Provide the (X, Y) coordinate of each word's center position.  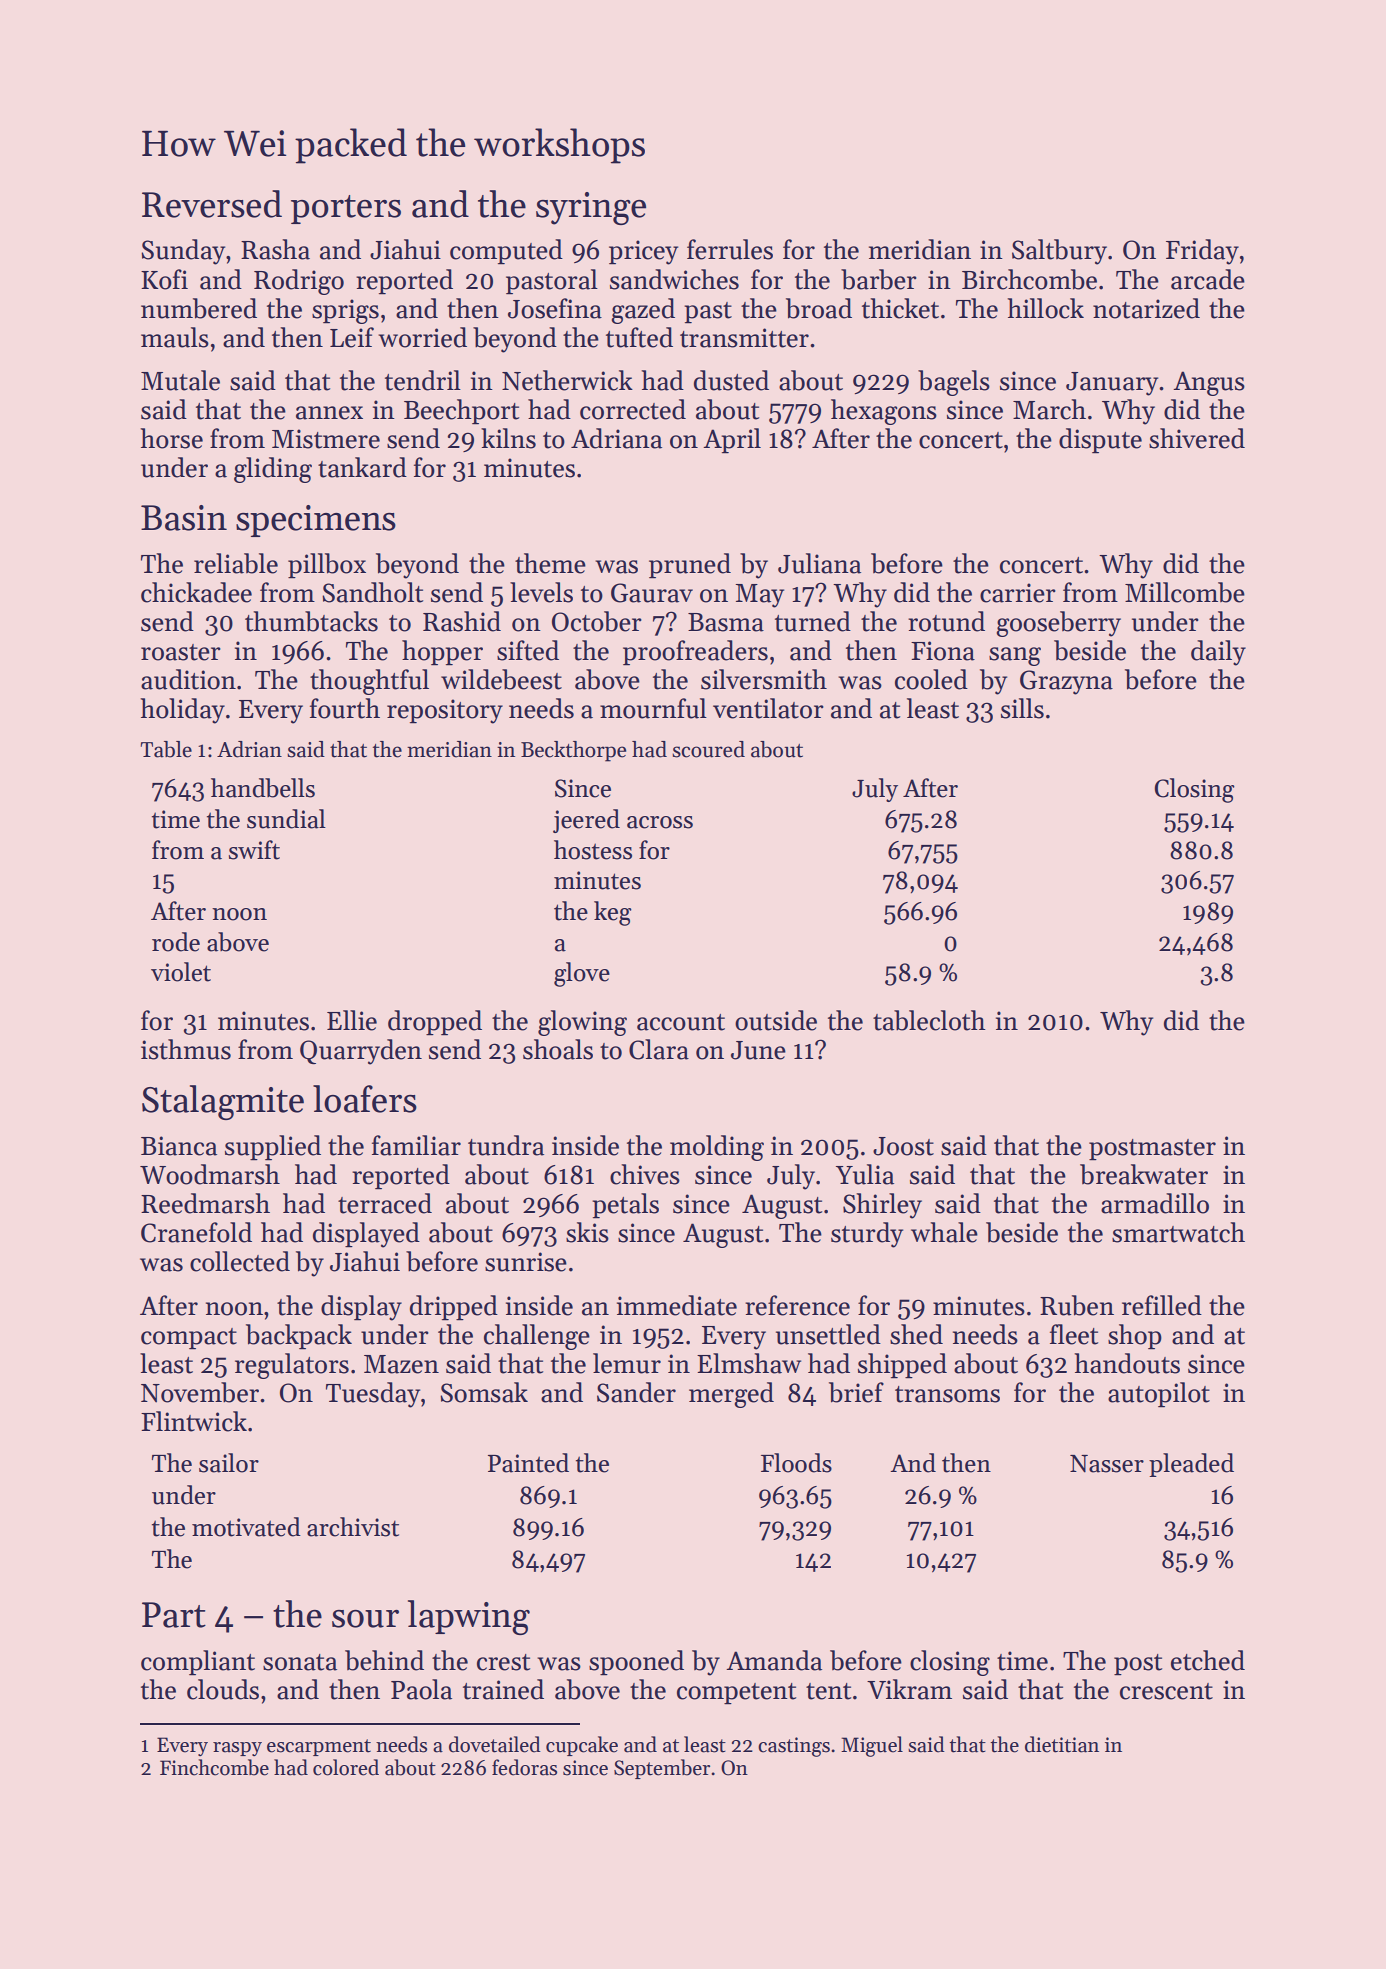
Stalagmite (223, 1102)
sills (1022, 708)
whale (944, 1232)
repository (445, 711)
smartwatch (1178, 1232)
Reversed (212, 204)
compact (189, 1339)
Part (174, 1615)
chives (645, 1174)
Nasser (1107, 1464)
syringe (591, 208)
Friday (1202, 252)
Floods (796, 1463)
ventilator (768, 708)
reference (797, 1305)
